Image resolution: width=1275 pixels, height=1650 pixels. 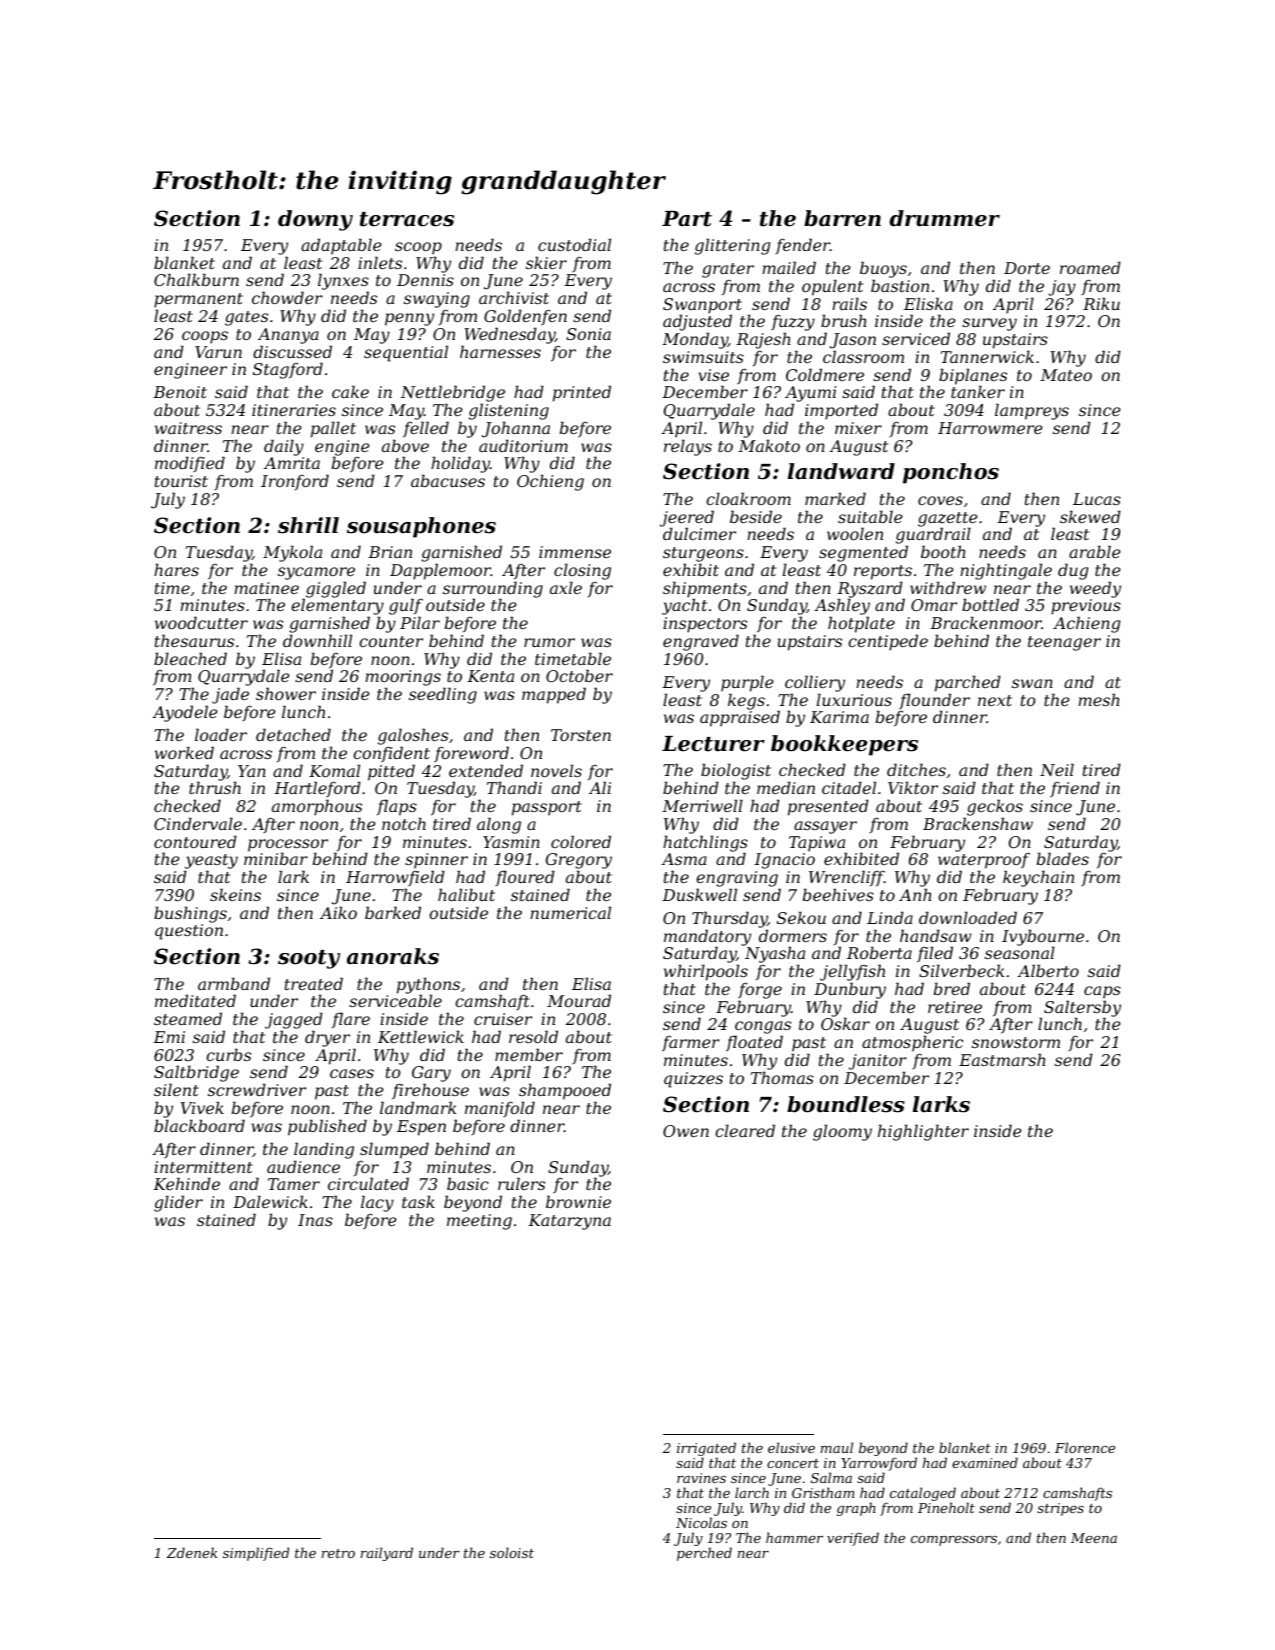 What do you see at coordinates (853, 1539) in the document?
I see `verified` at bounding box center [853, 1539].
